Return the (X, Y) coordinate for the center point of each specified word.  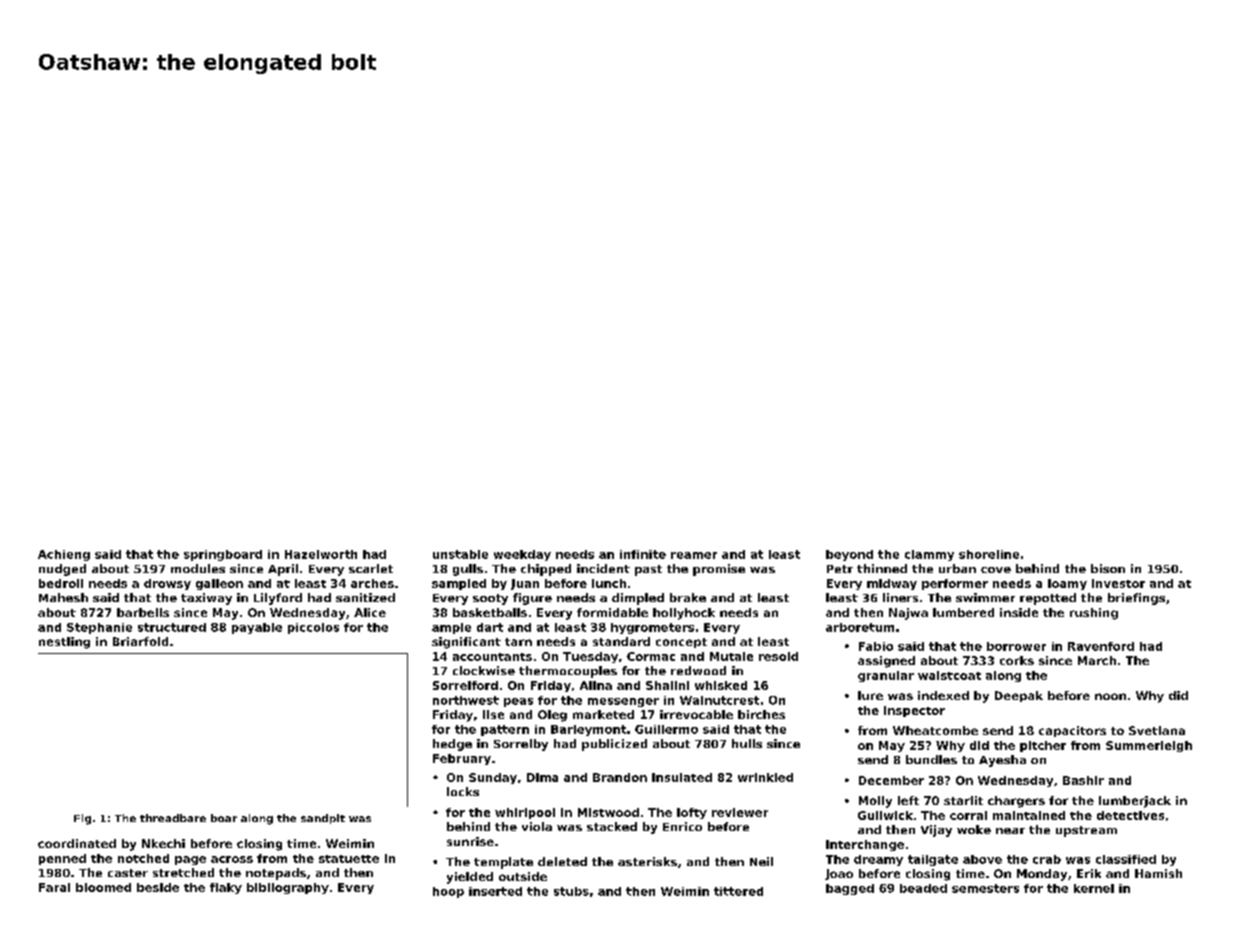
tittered (738, 891)
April (283, 570)
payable (257, 628)
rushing (1094, 614)
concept (681, 643)
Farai (54, 887)
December (891, 780)
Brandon (620, 777)
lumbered (963, 612)
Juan (525, 584)
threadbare (173, 818)
